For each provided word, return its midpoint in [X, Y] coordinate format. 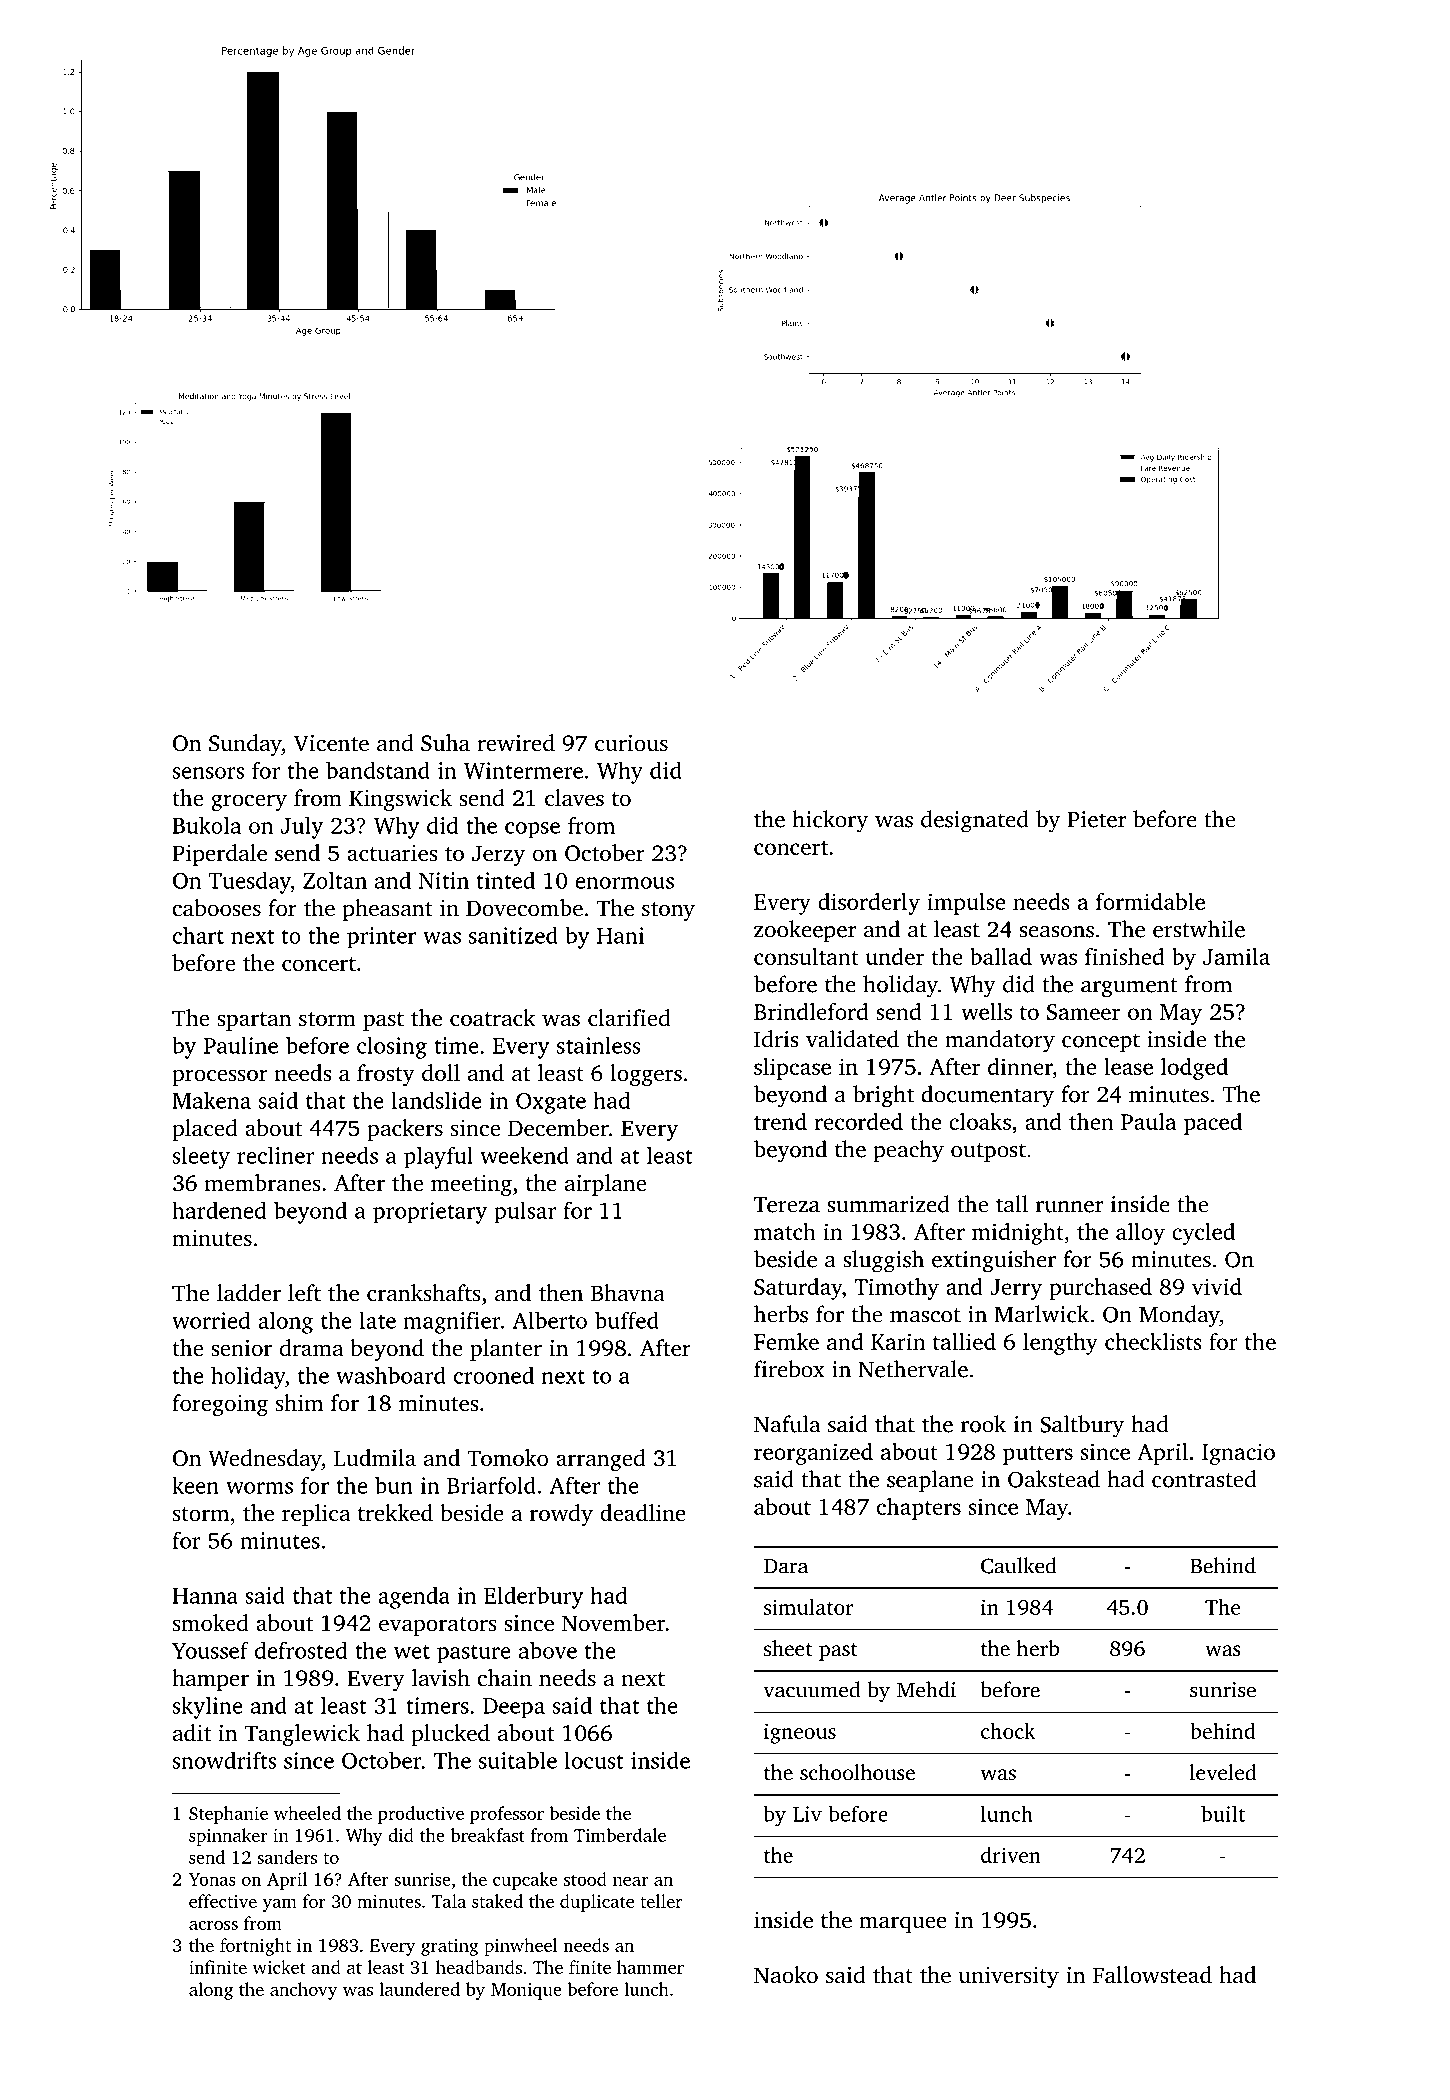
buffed [627, 1320]
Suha [445, 743]
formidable [1150, 901]
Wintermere [523, 770]
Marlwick [1041, 1314]
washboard [391, 1375]
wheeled [307, 1813]
